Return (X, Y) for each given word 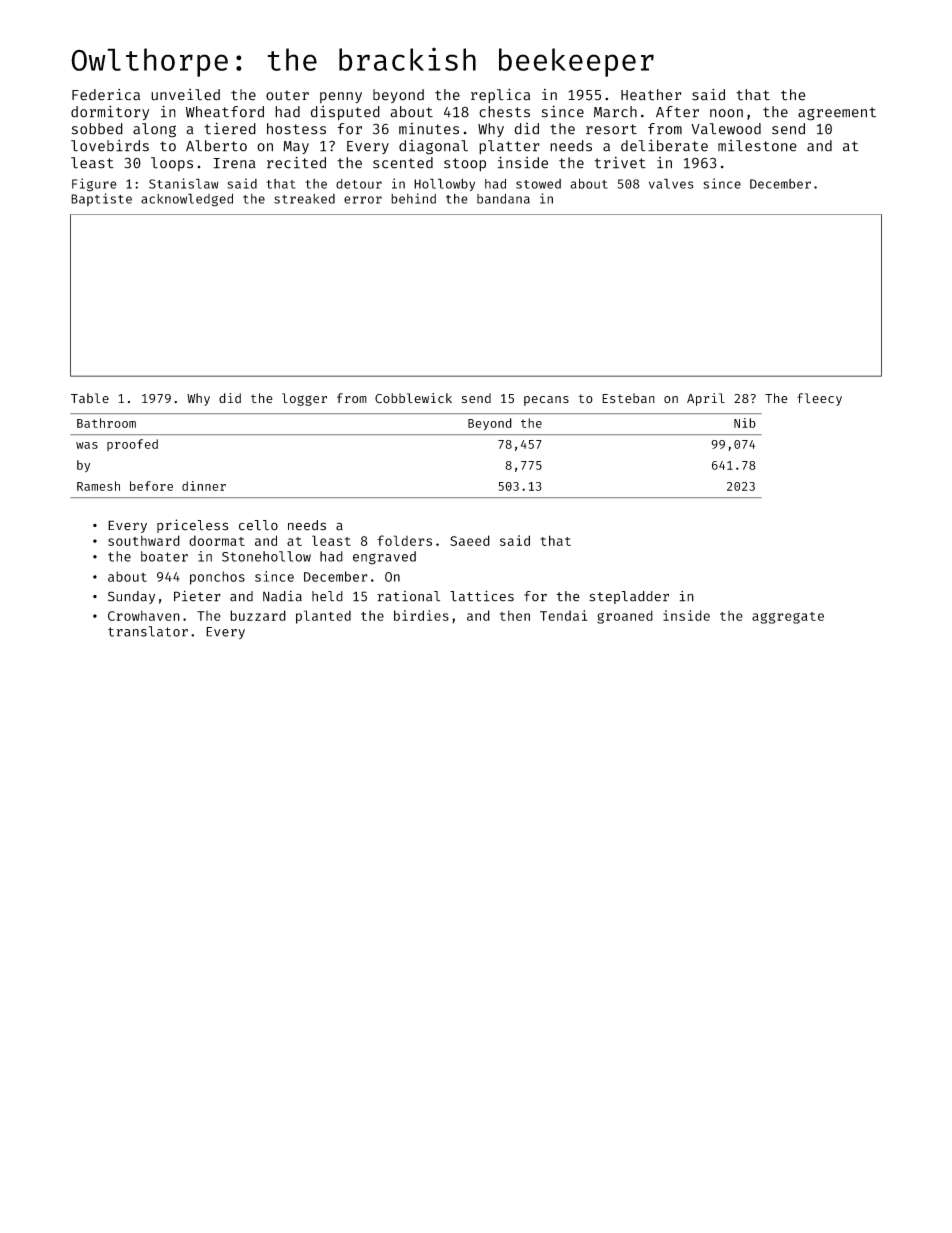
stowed (538, 184)
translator (148, 631)
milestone (757, 146)
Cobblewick (413, 398)
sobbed (97, 129)
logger (304, 399)
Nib (745, 423)
